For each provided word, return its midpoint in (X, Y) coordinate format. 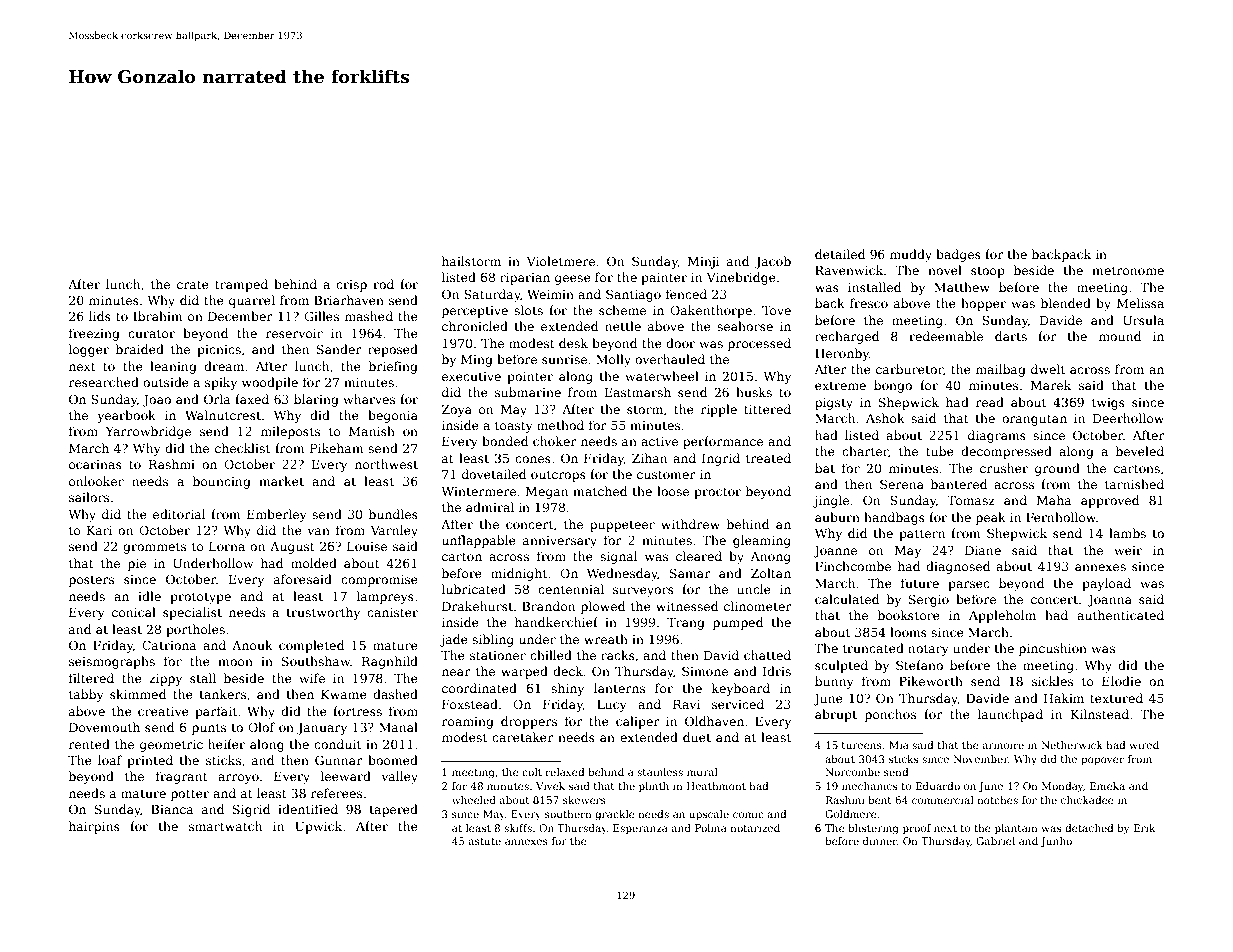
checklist (242, 448)
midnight (519, 574)
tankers (222, 694)
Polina (711, 828)
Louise (367, 546)
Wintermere (478, 491)
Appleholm (1002, 616)
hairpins (94, 827)
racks (618, 655)
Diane (983, 550)
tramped (241, 285)
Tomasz (971, 500)
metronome (1128, 270)
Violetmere (561, 261)
